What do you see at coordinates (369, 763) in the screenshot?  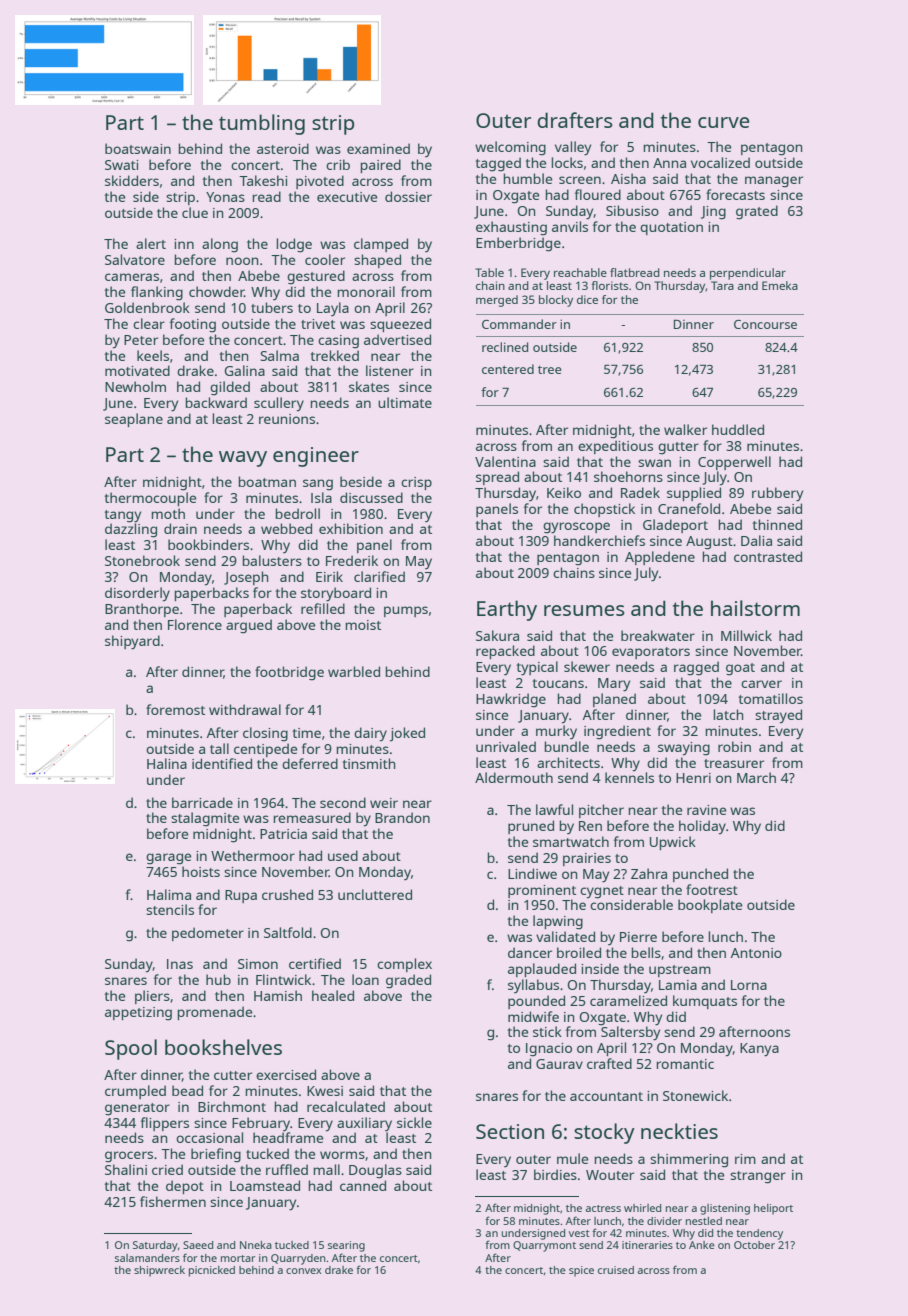 I see `tinsmith` at bounding box center [369, 763].
